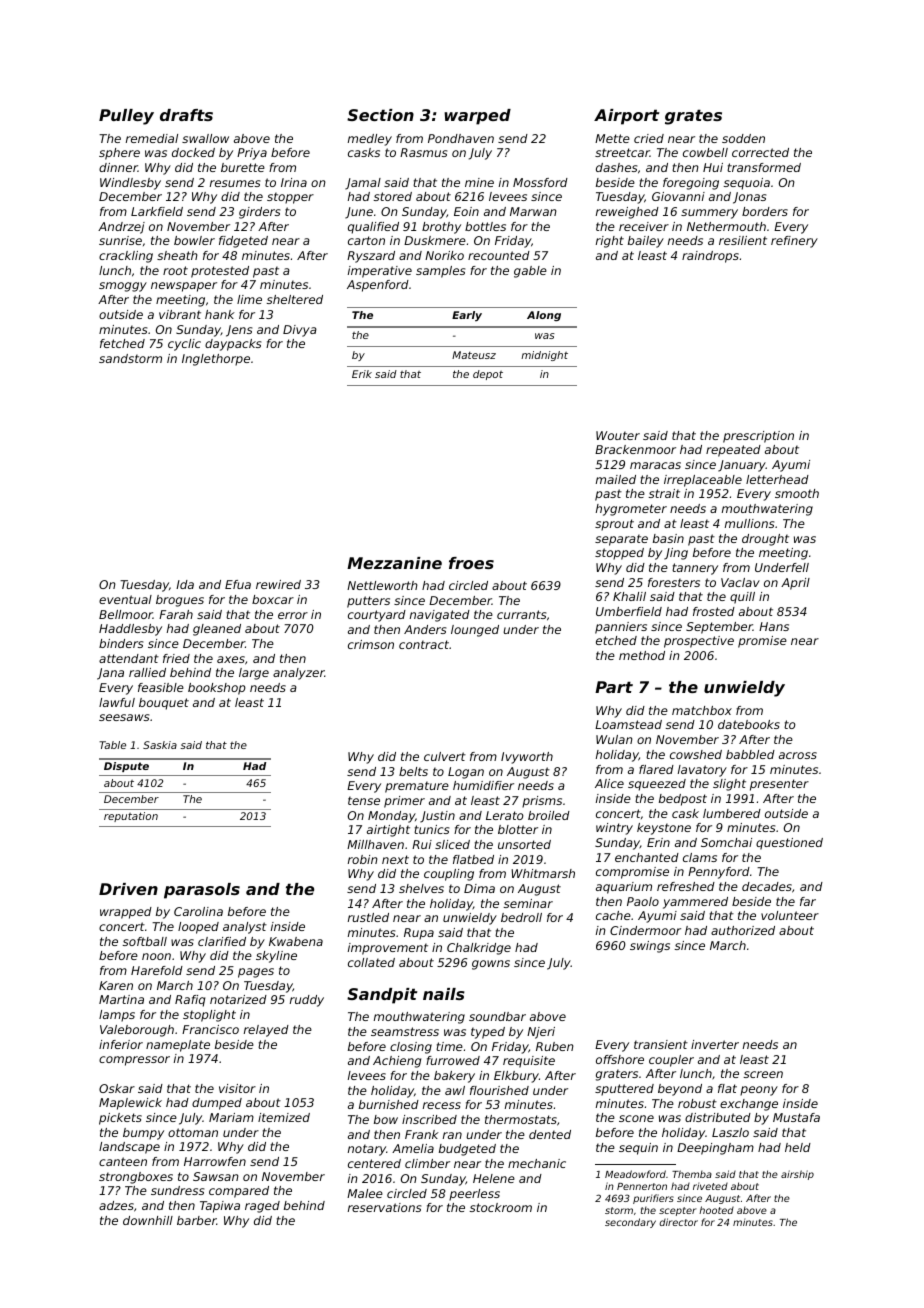 The height and width of the screenshot is (1308, 924). What do you see at coordinates (276, 957) in the screenshot?
I see `skyline` at bounding box center [276, 957].
